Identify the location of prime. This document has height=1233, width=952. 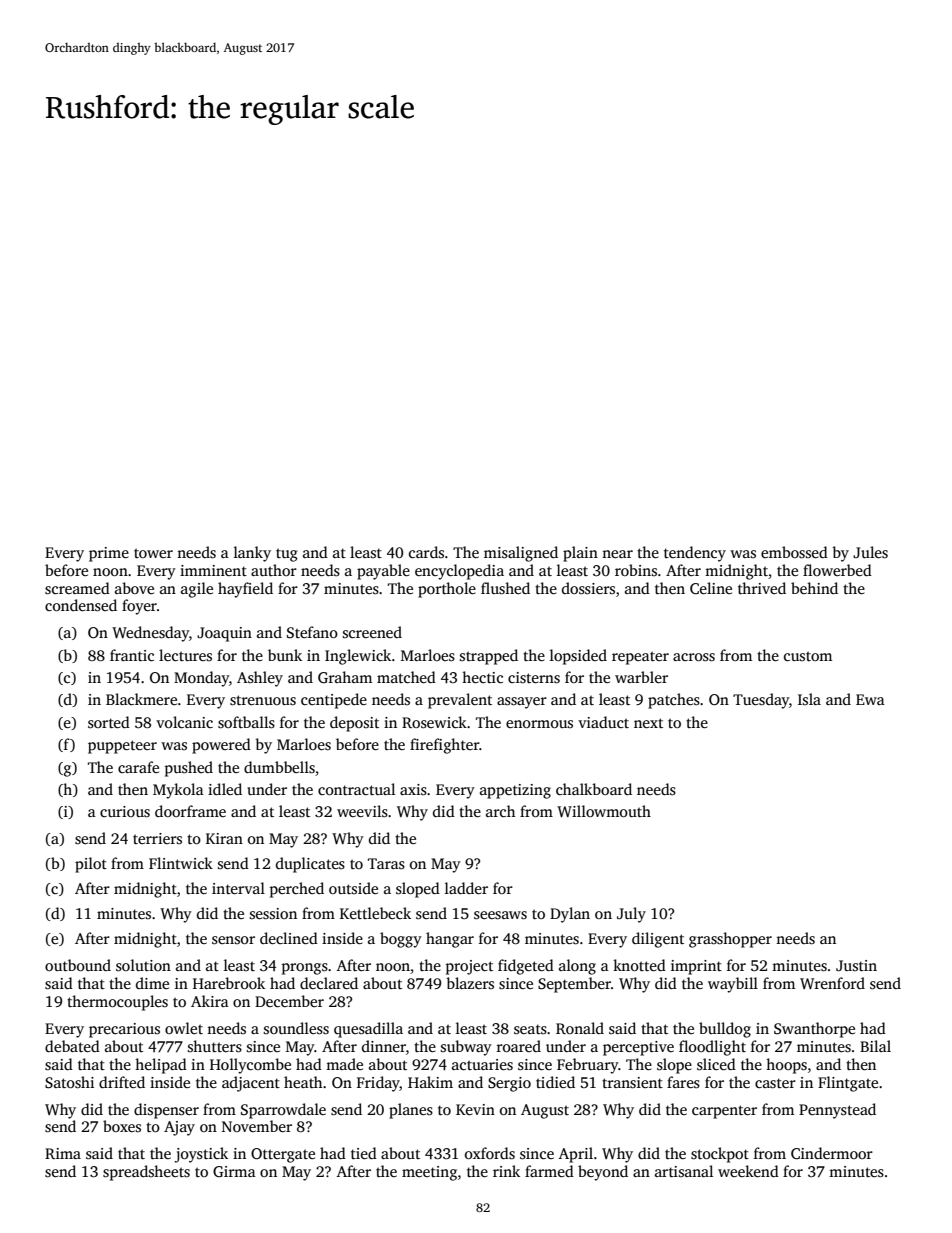
(109, 554).
